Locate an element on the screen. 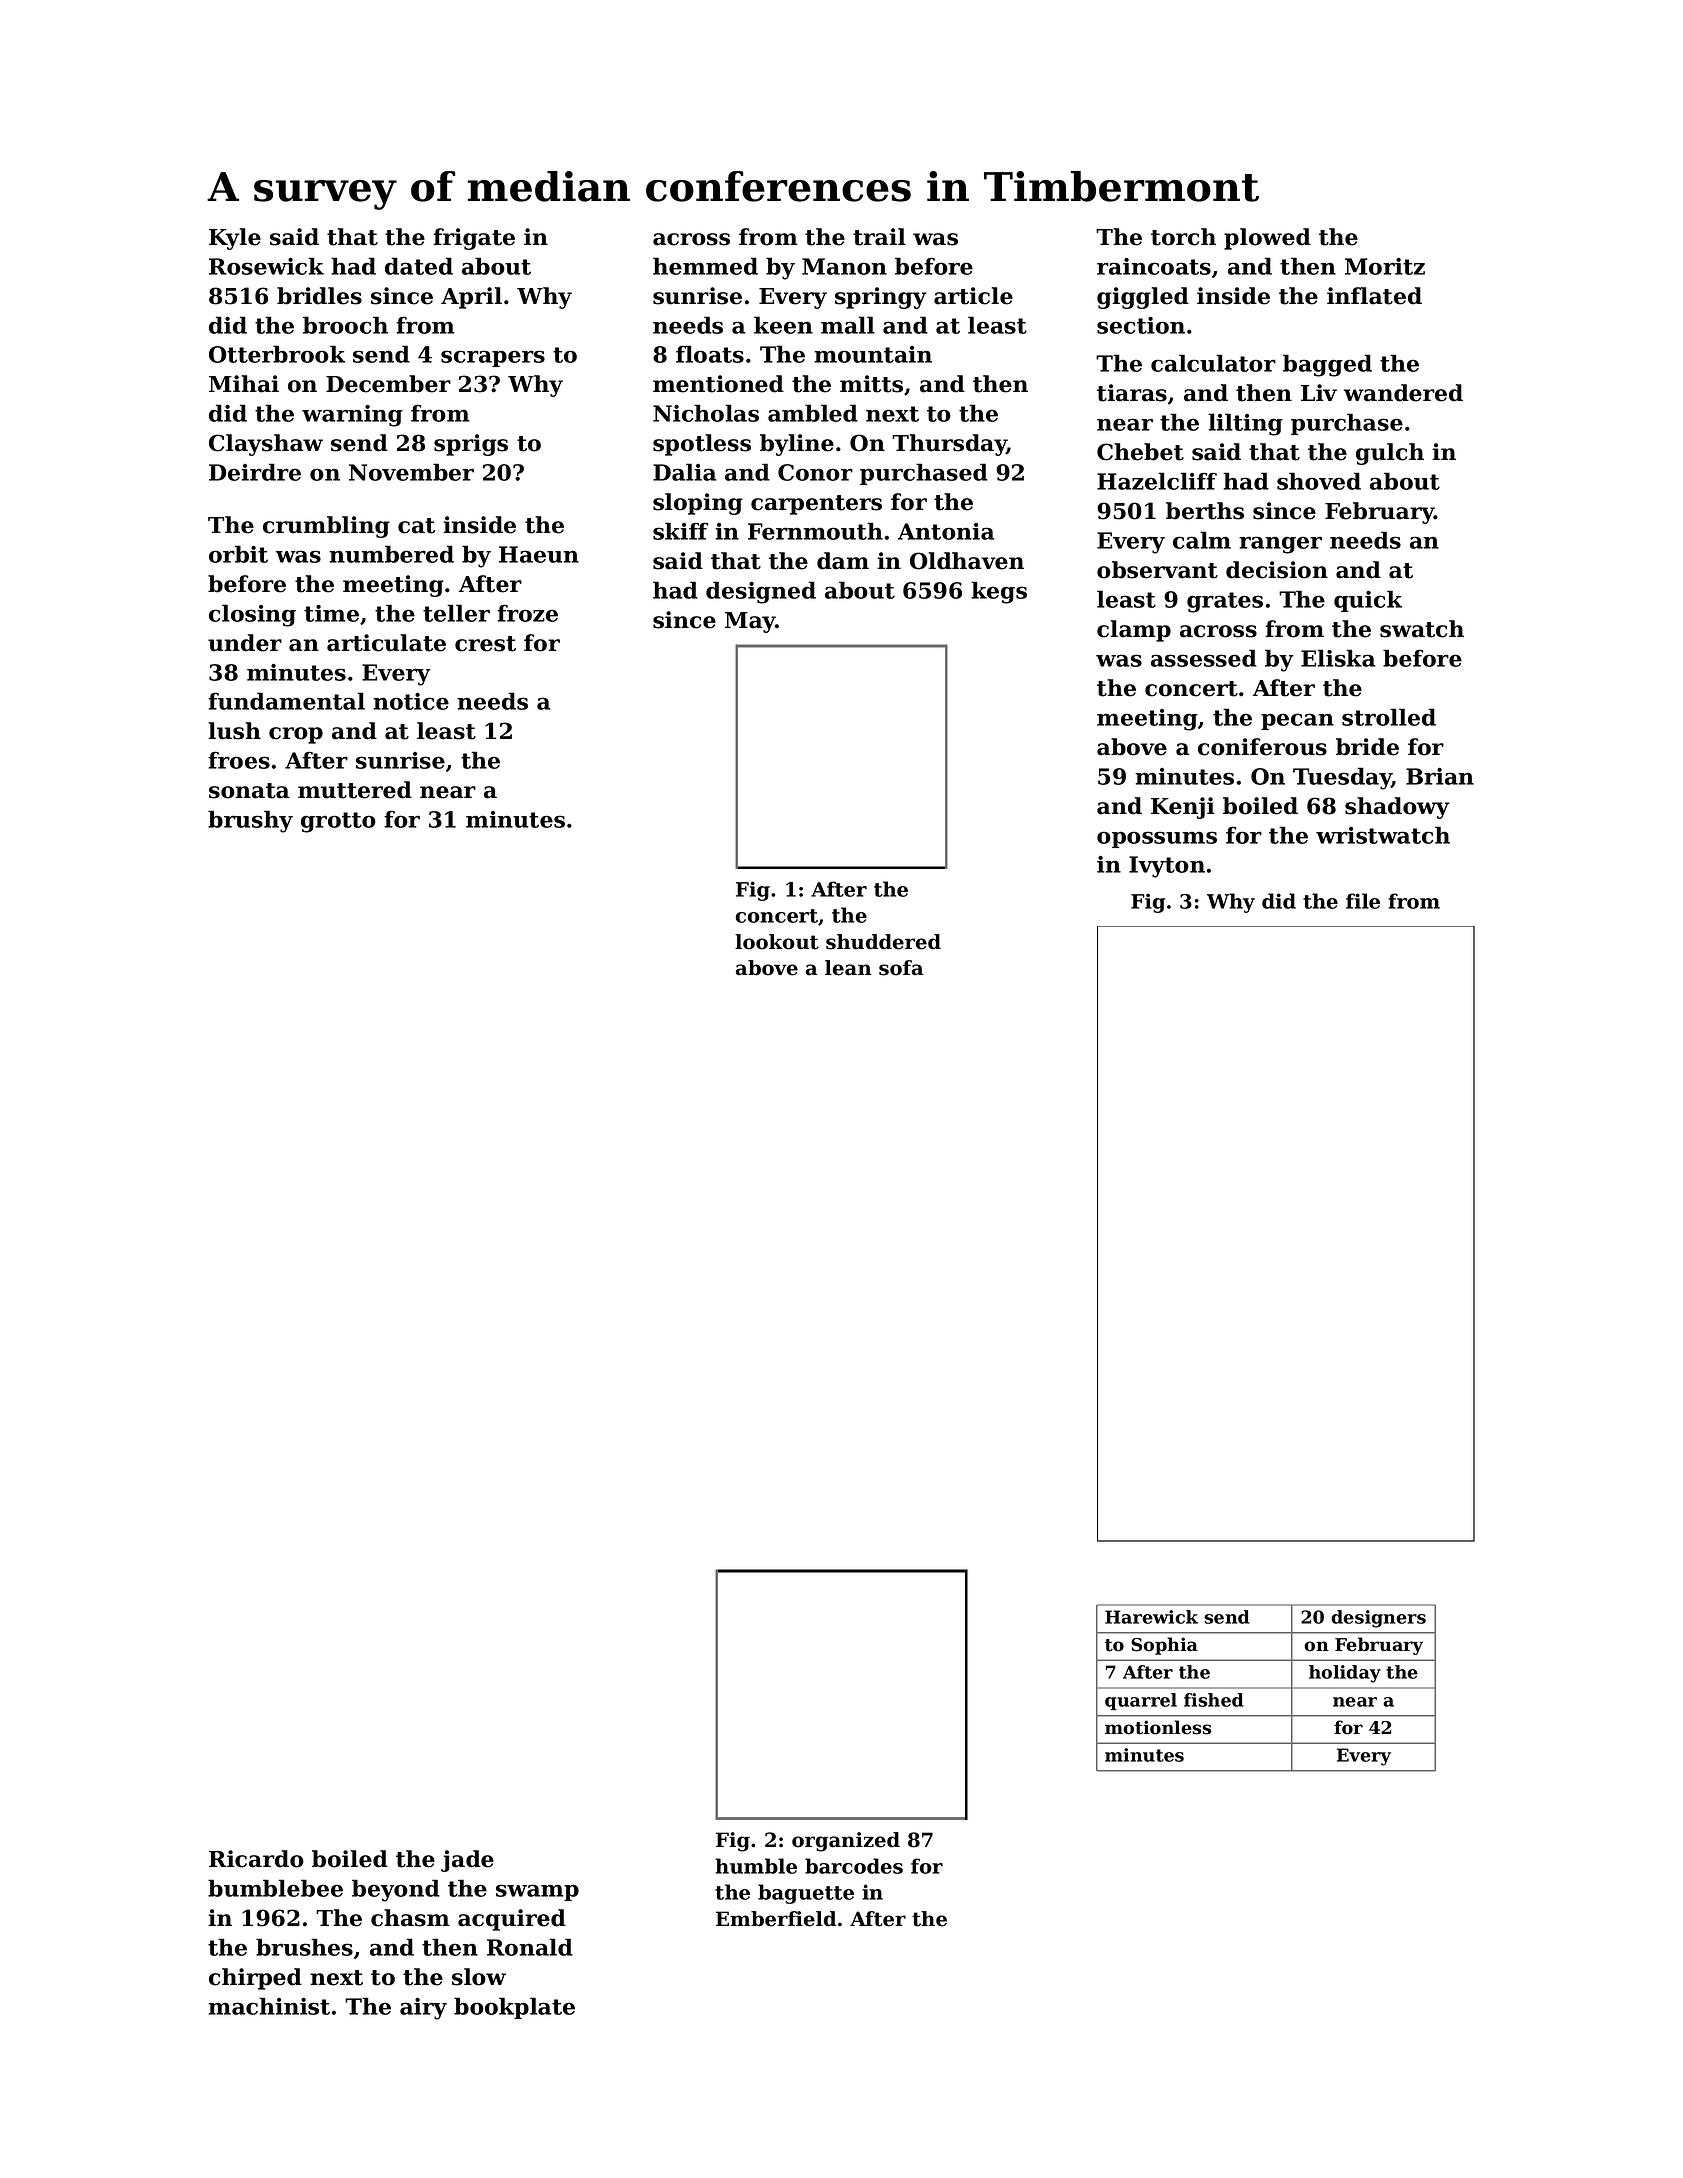 The height and width of the screenshot is (2178, 1683). lilting is located at coordinates (1245, 424).
